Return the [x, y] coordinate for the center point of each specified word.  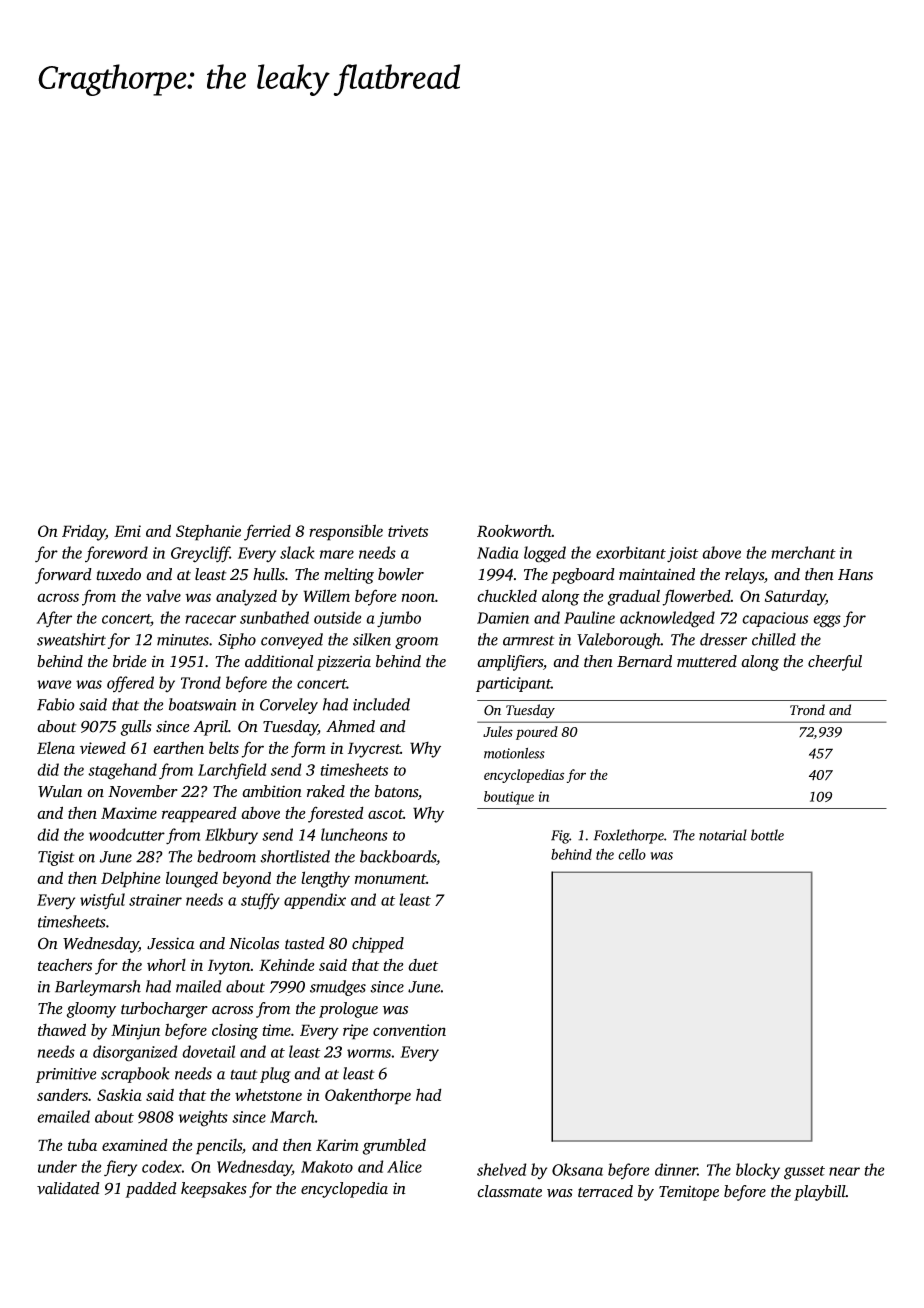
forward [63, 576]
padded [151, 1190]
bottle [767, 835]
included [381, 704]
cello [632, 854]
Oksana [577, 1169]
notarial [723, 835]
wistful [102, 901]
